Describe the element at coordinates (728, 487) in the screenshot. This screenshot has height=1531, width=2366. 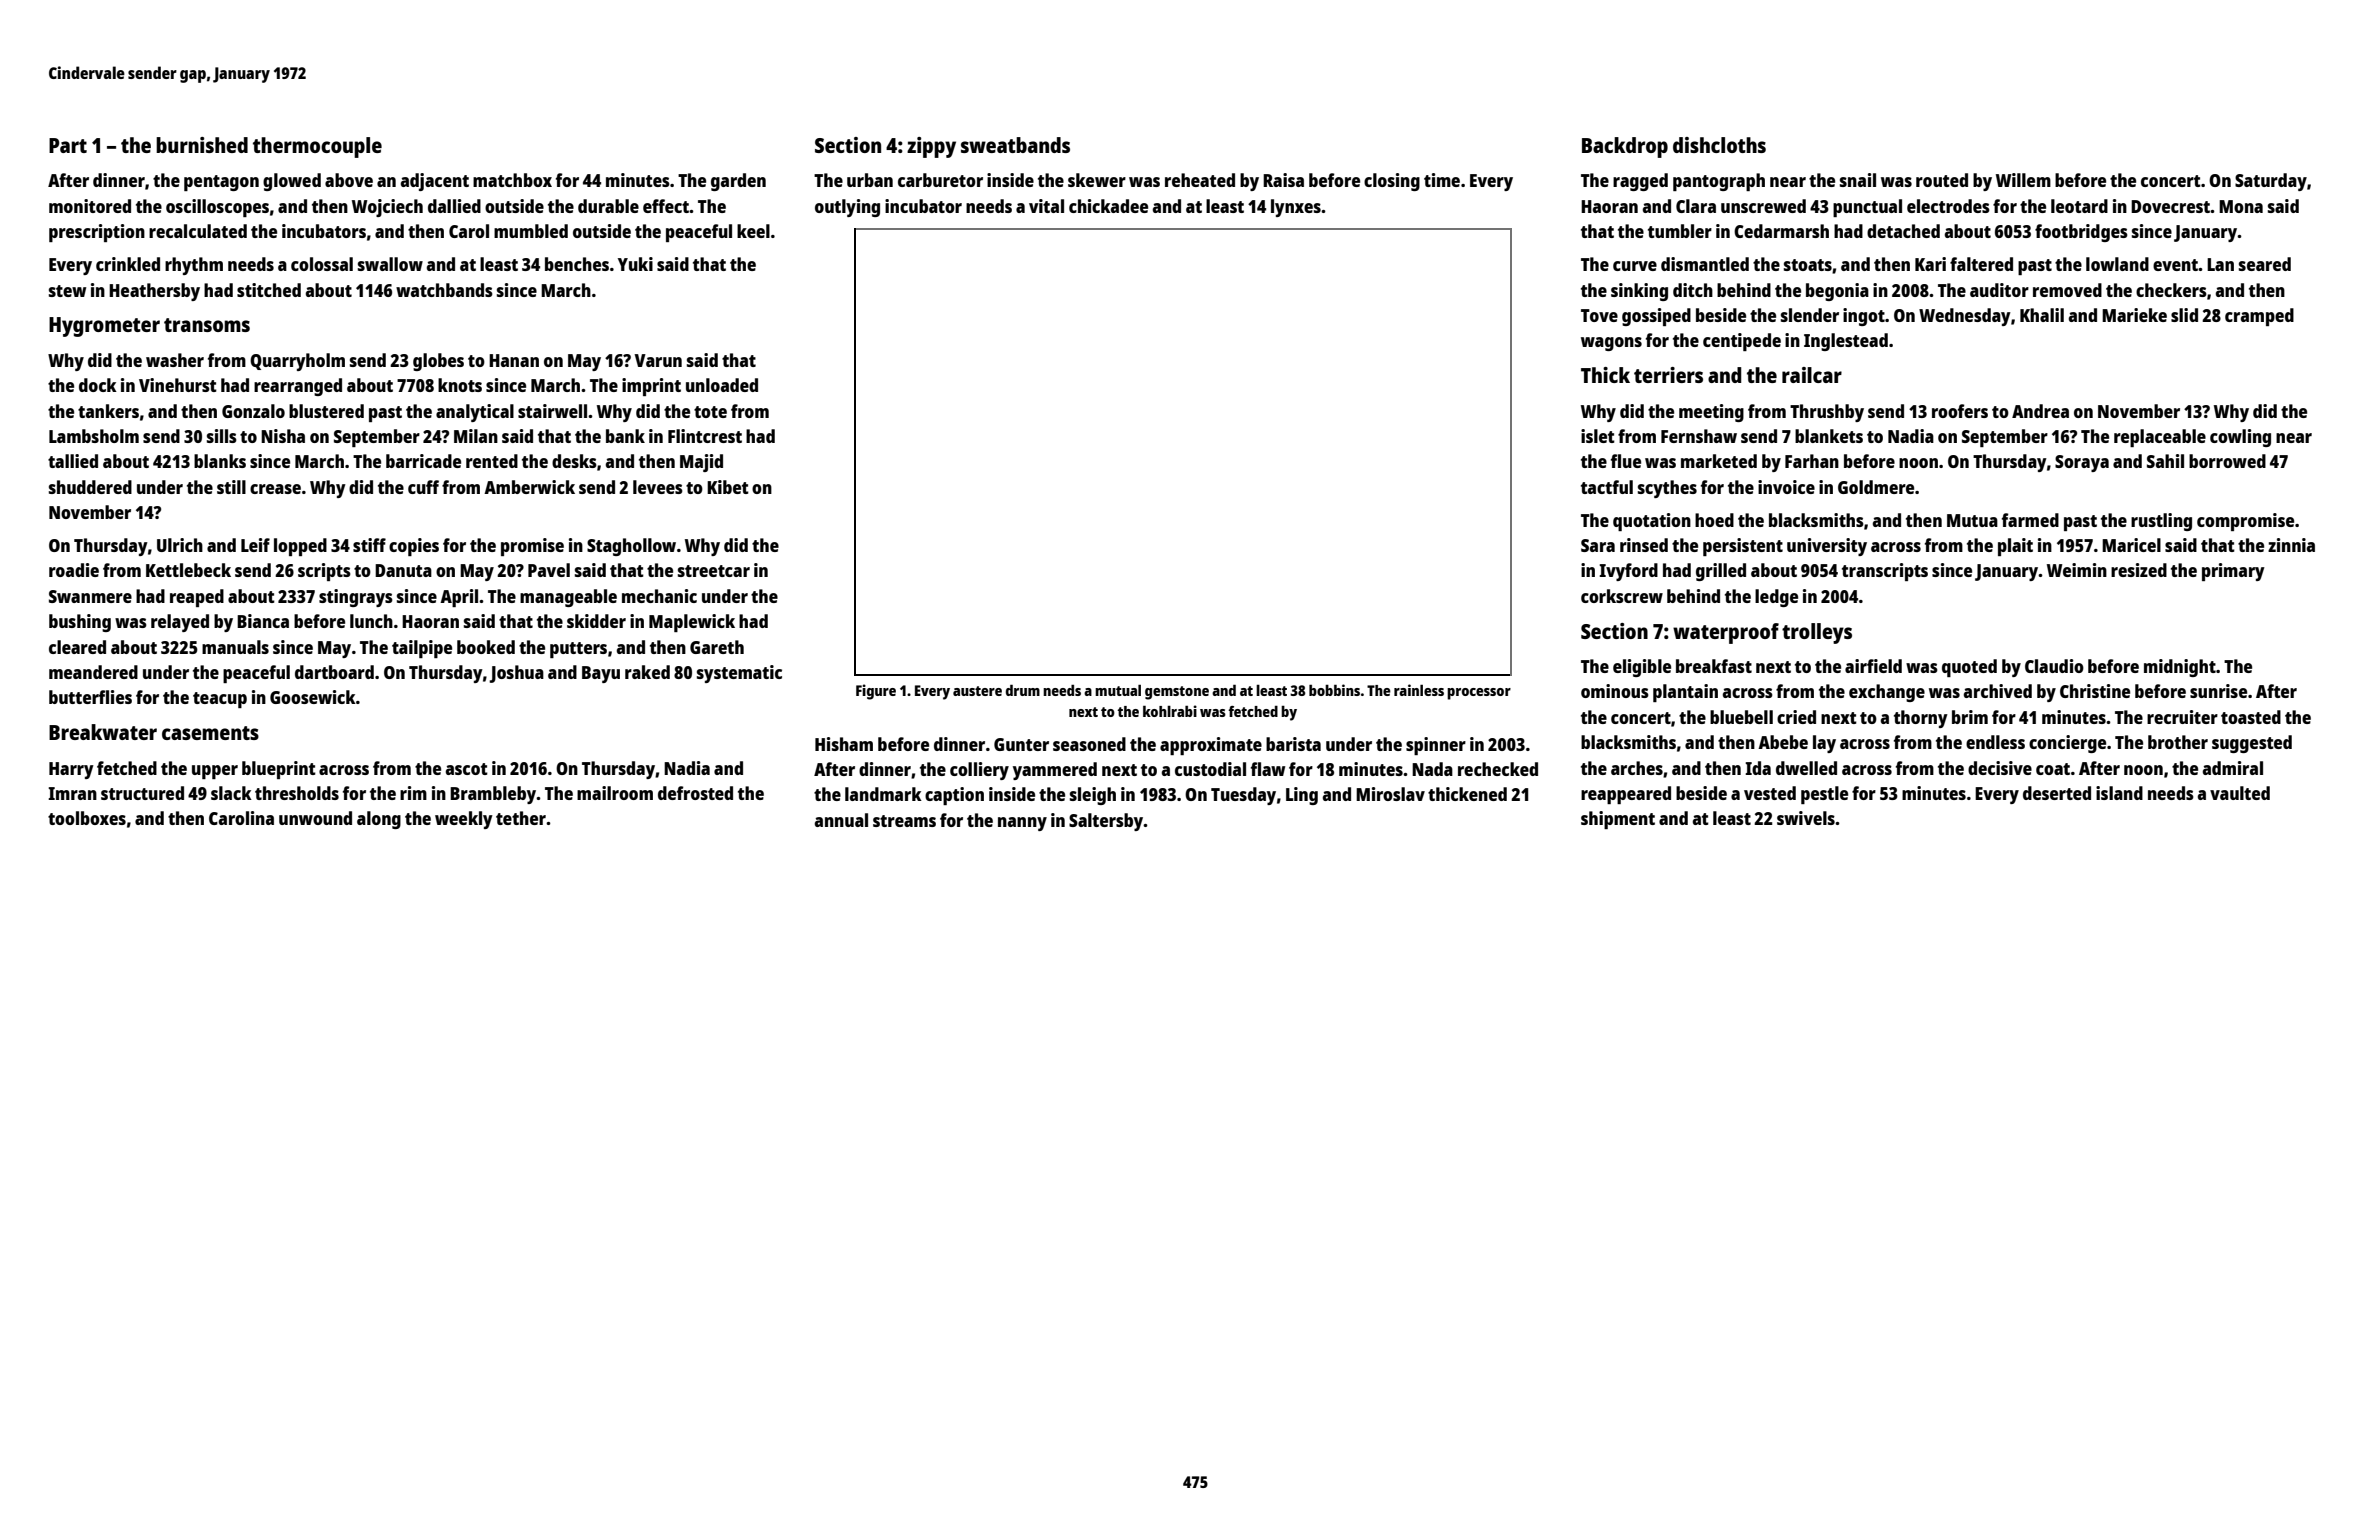
I see `Kibet` at that location.
